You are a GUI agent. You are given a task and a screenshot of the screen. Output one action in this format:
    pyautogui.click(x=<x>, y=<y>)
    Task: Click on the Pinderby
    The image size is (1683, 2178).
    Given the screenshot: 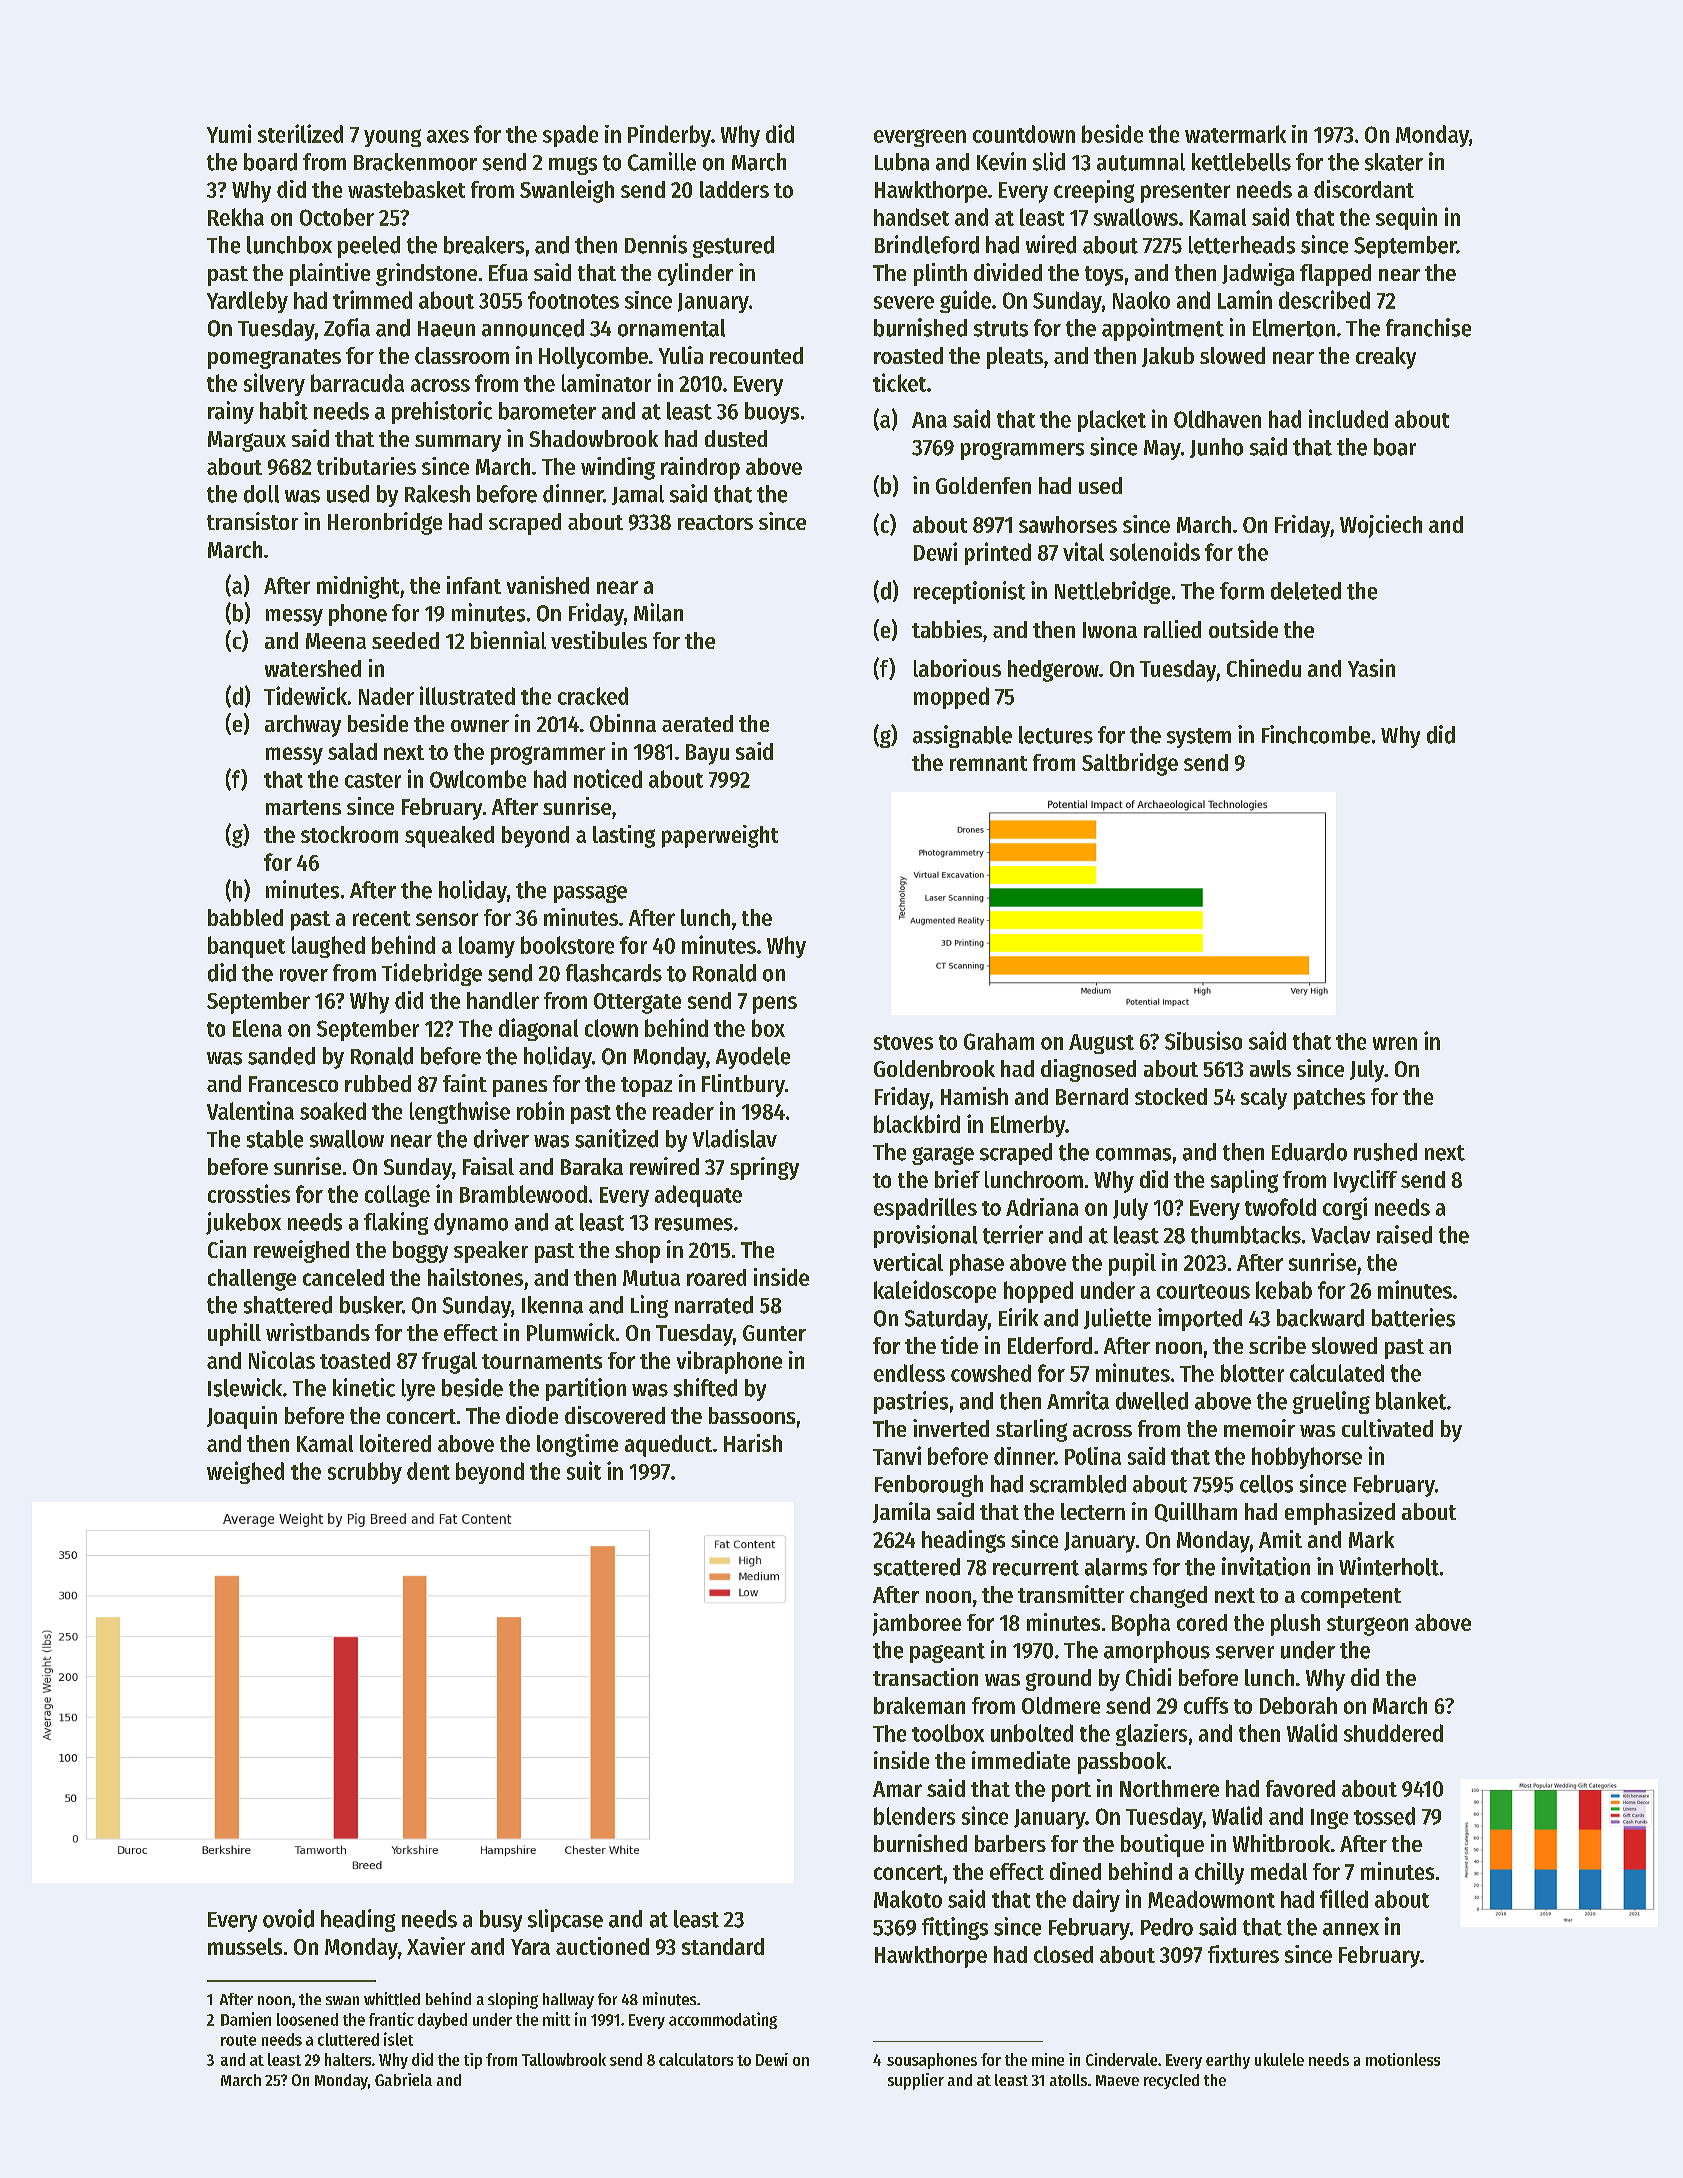 What is the action you would take?
    pyautogui.click(x=669, y=136)
